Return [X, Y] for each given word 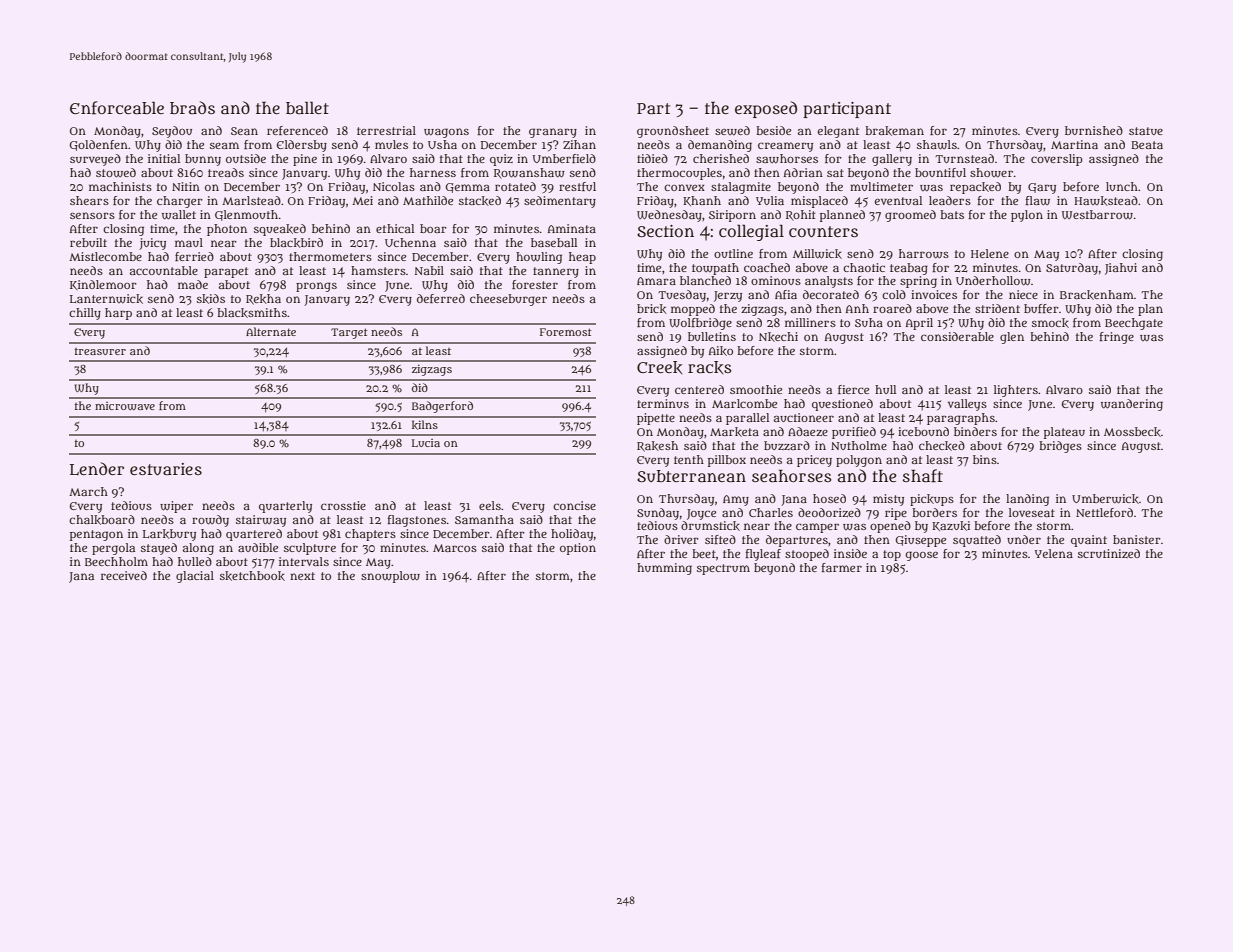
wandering [1132, 405]
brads [192, 107]
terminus [663, 403]
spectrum [723, 569]
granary [553, 133]
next [302, 576]
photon [227, 230]
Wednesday [669, 216]
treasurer [100, 351]
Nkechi [778, 337]
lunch [1122, 186]
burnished [1094, 130]
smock [1050, 323]
